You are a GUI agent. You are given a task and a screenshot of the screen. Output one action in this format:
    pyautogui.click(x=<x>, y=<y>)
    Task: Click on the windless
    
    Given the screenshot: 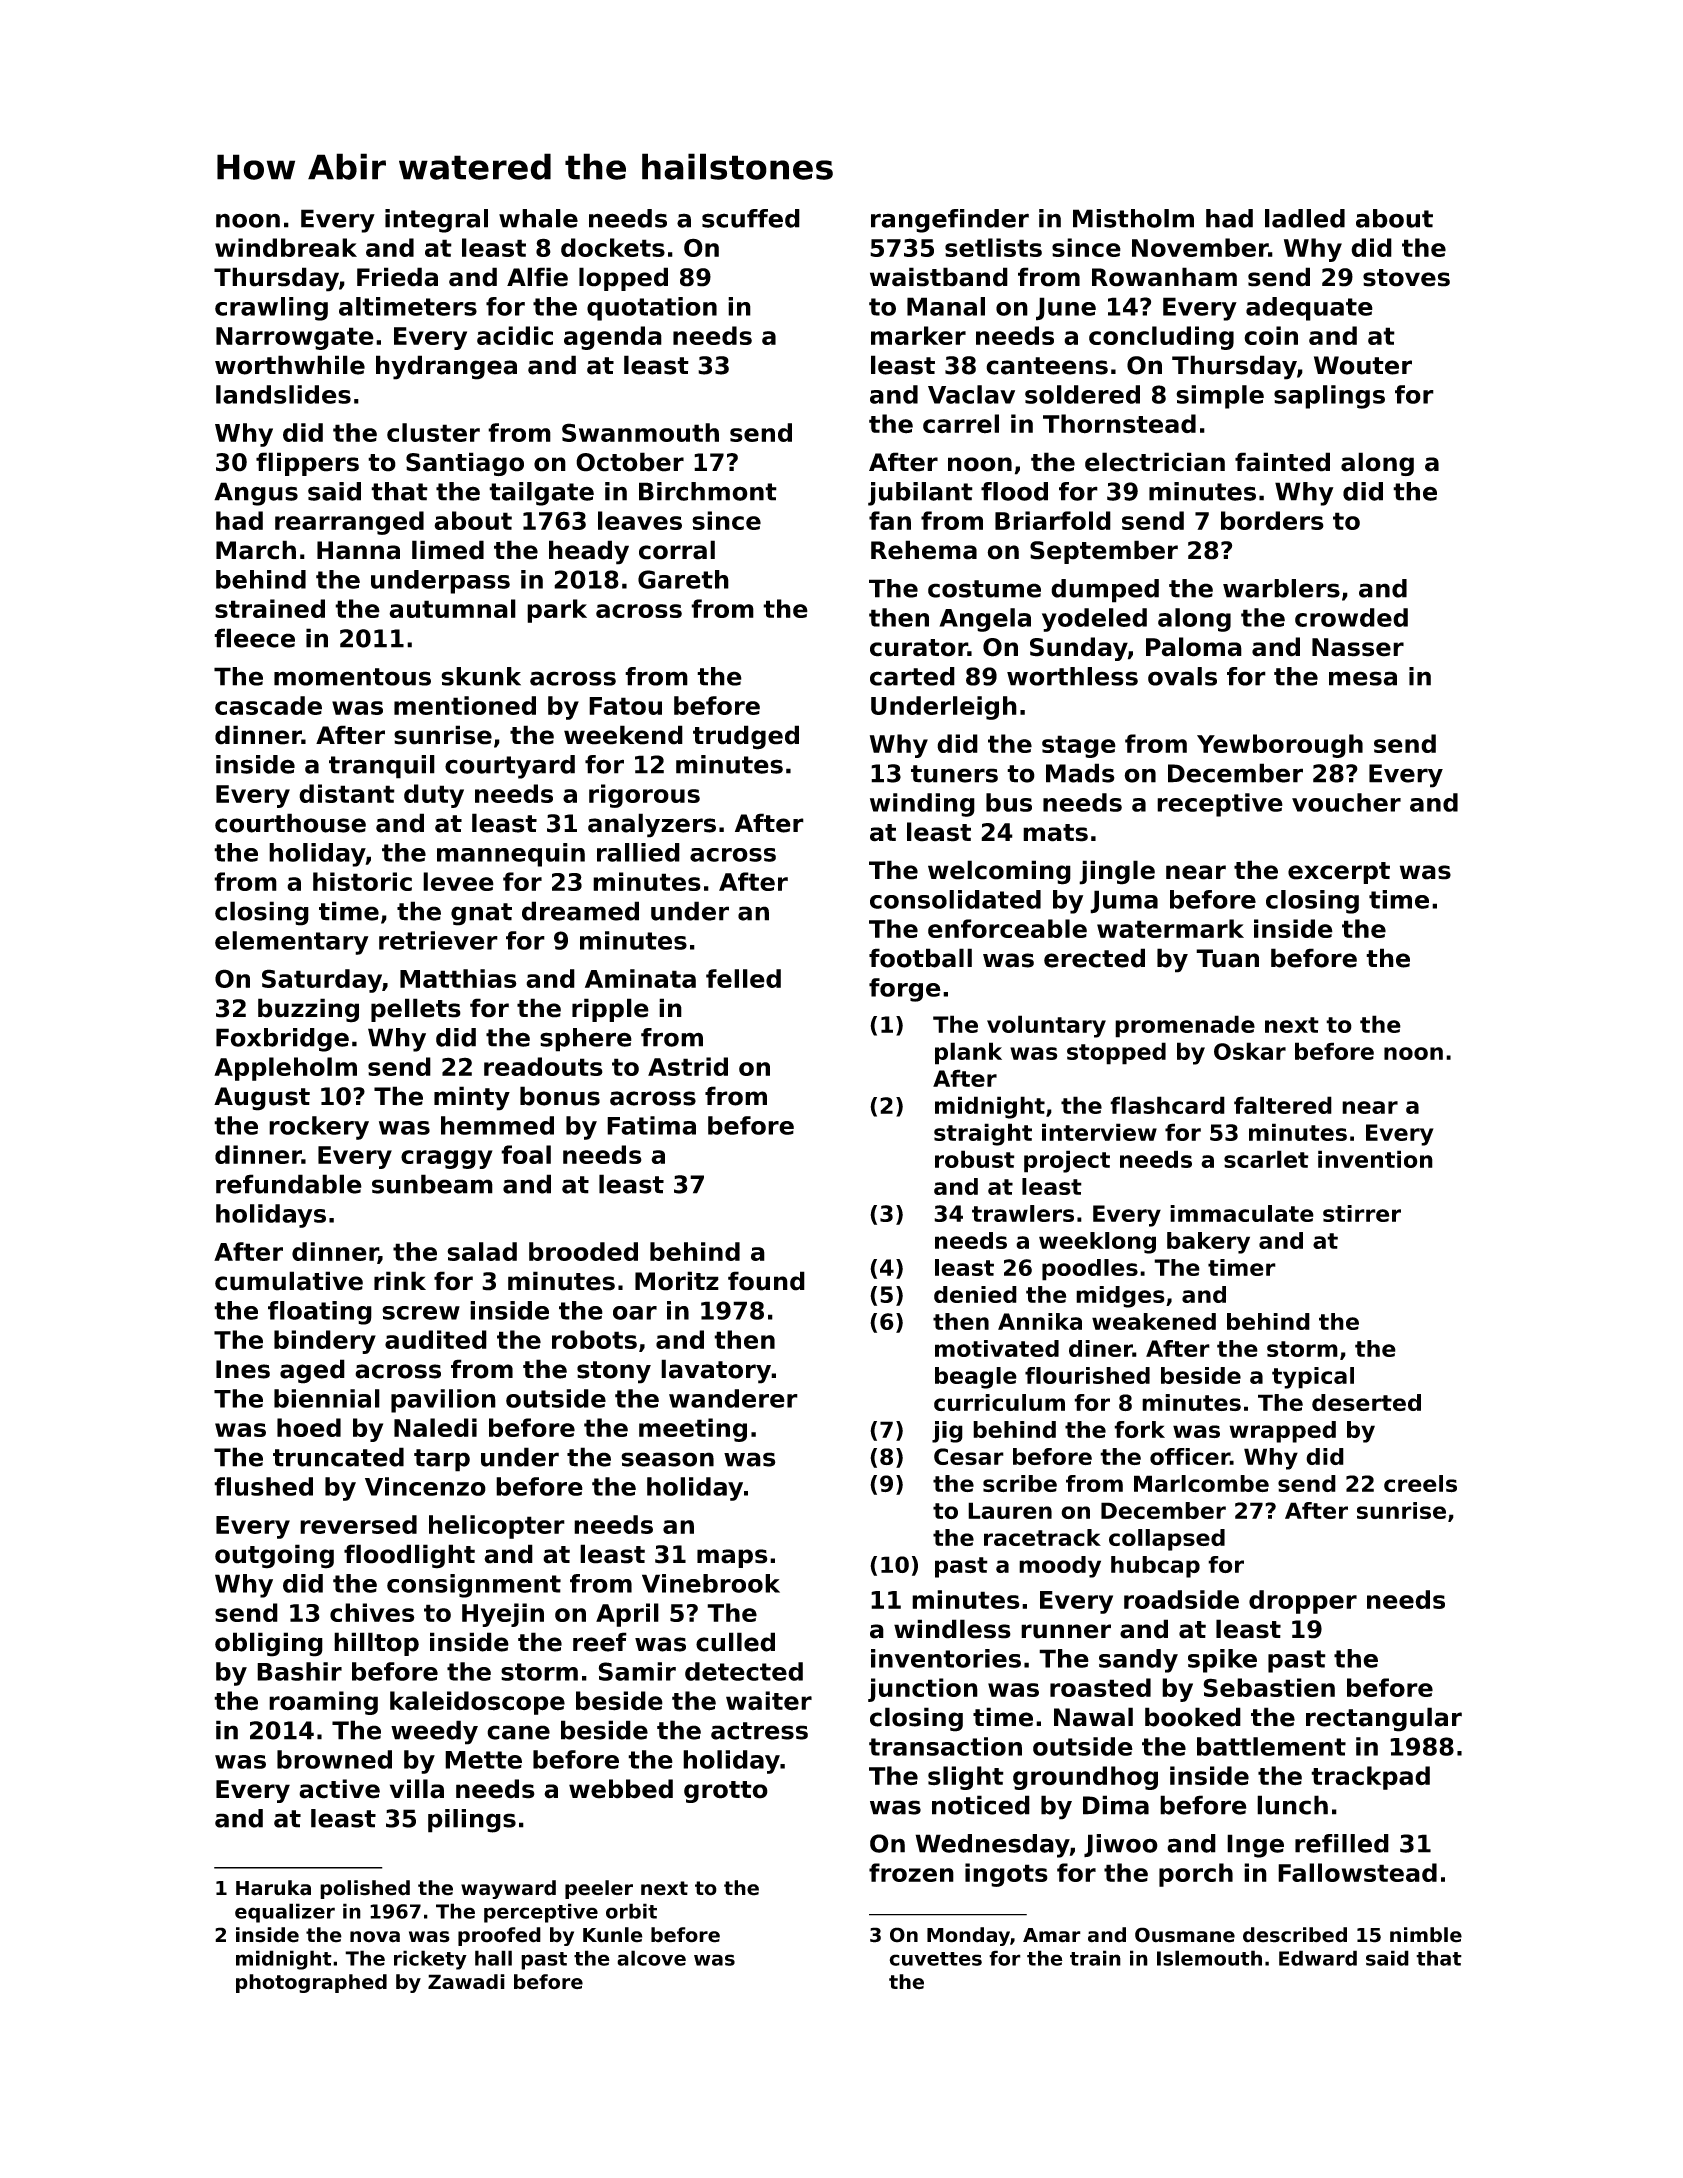 What is the action you would take?
    pyautogui.click(x=952, y=1629)
